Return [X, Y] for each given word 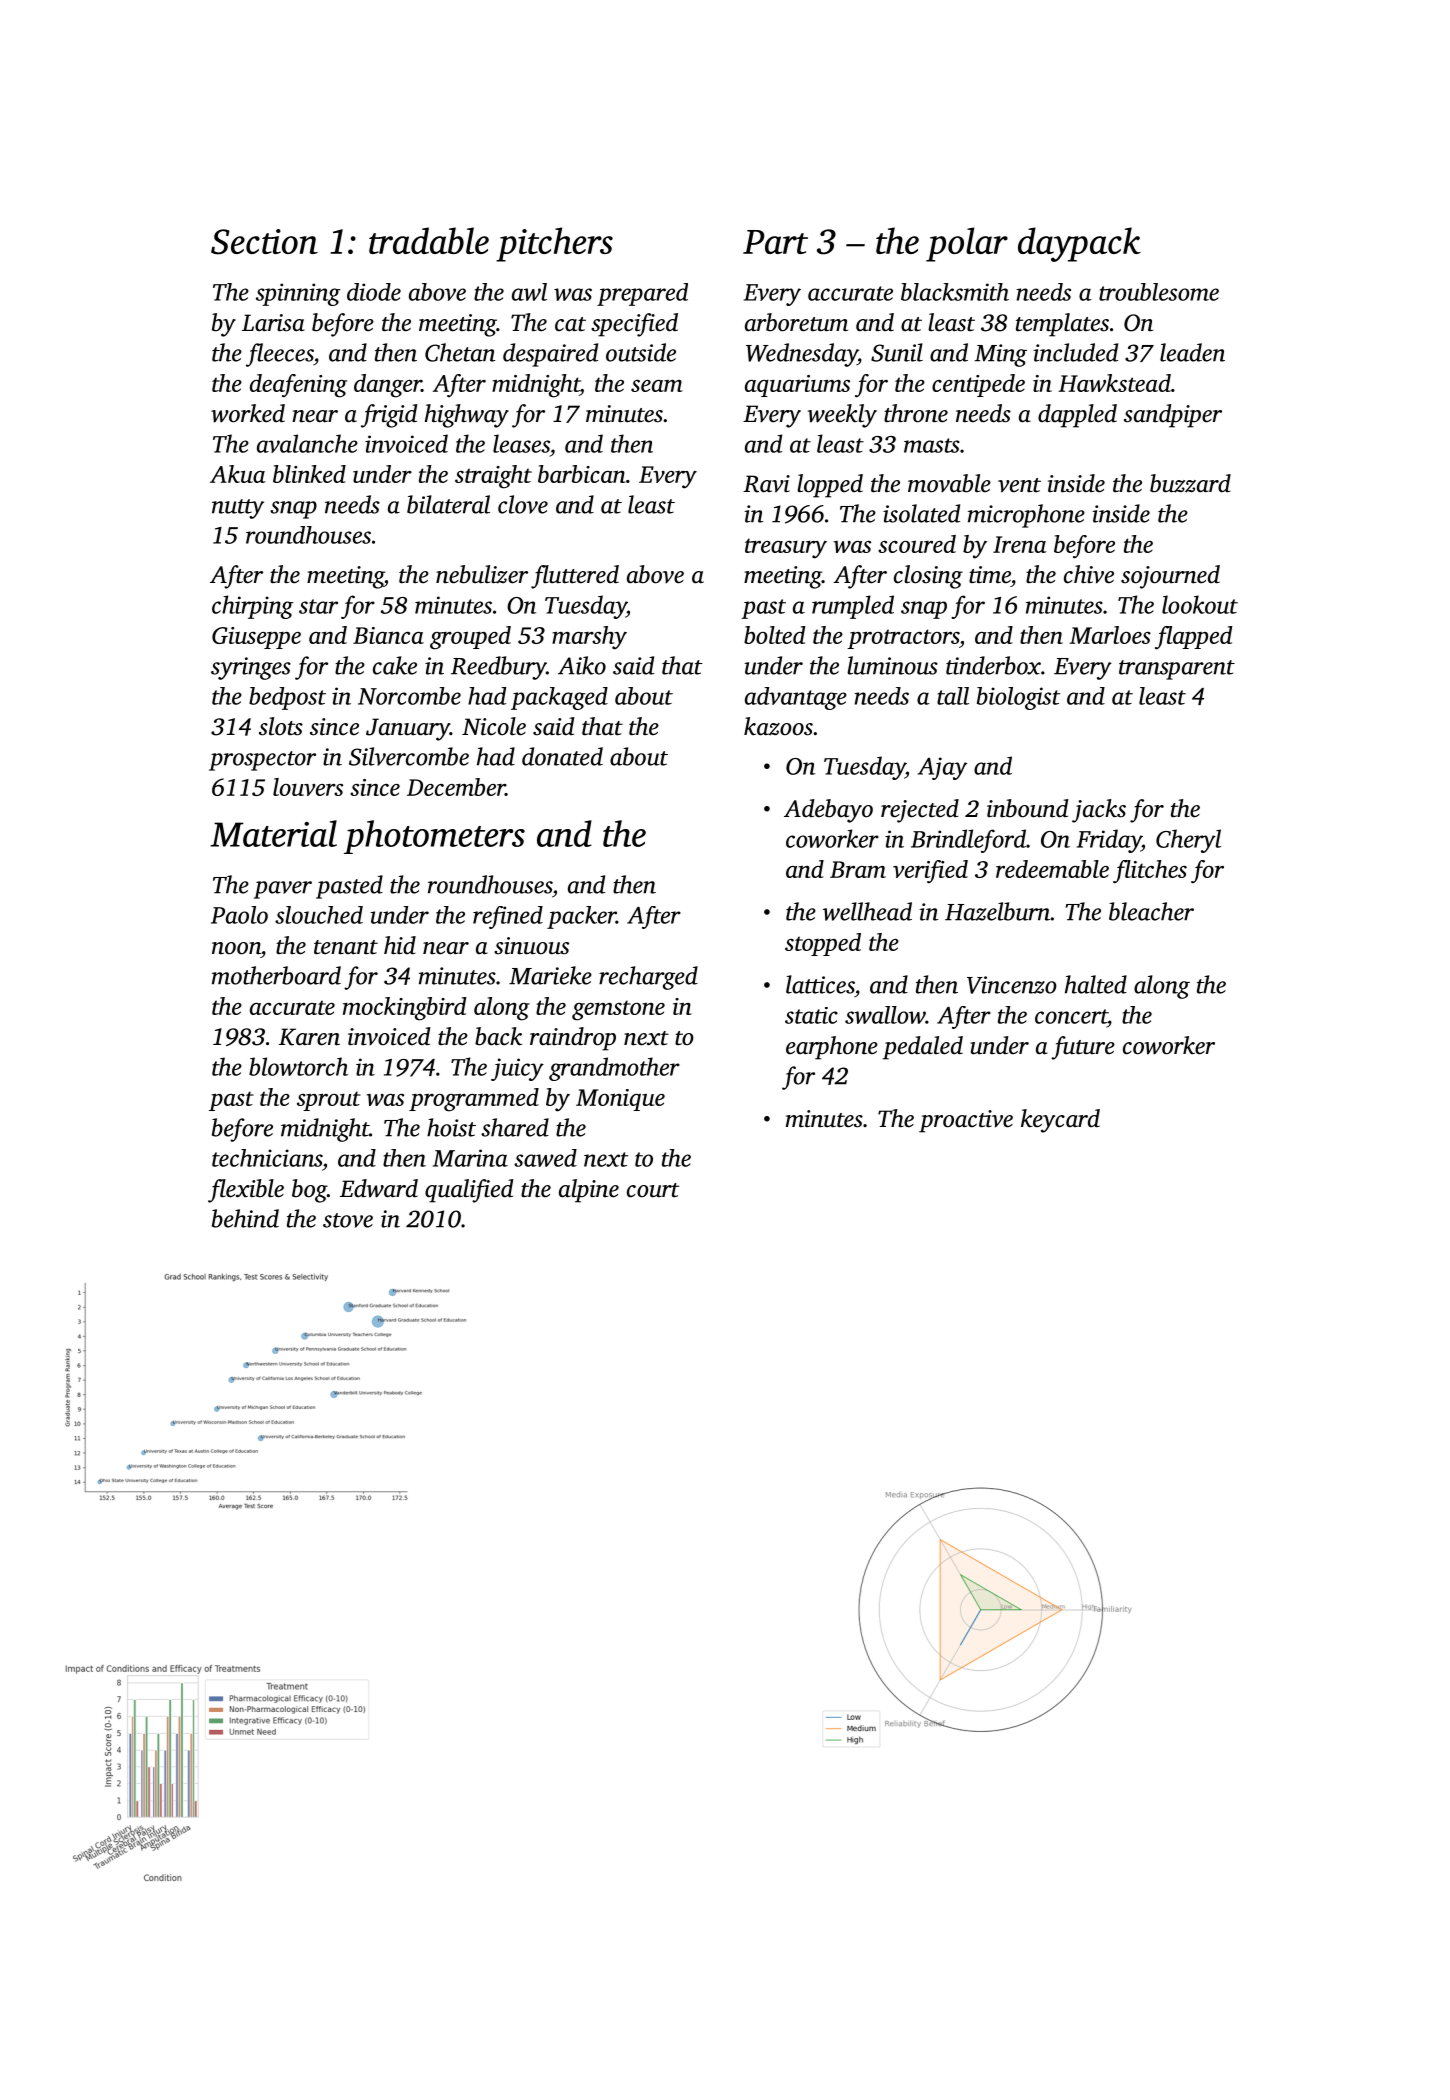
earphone [832, 1048]
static [811, 1015]
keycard [1060, 1121]
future [1083, 1048]
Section [264, 242]
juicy [517, 1069]
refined [508, 917]
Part [775, 242]
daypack [1079, 244]
